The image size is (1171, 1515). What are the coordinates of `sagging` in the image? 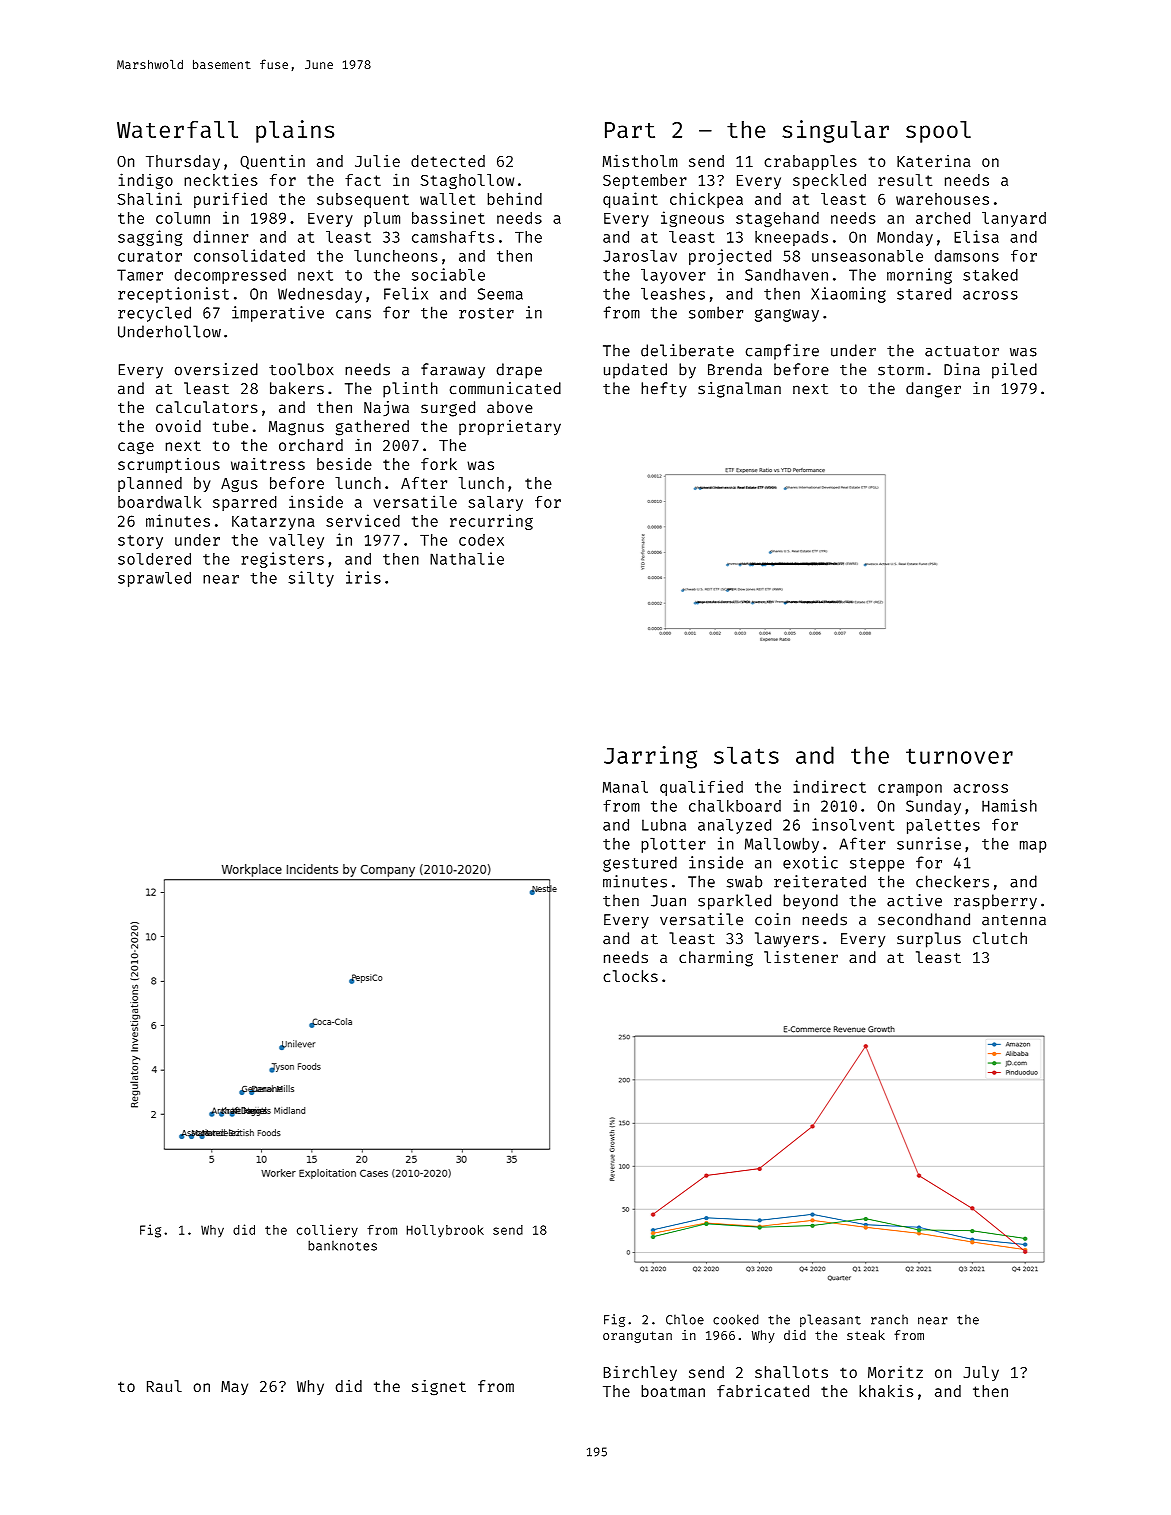 It's located at (150, 238).
